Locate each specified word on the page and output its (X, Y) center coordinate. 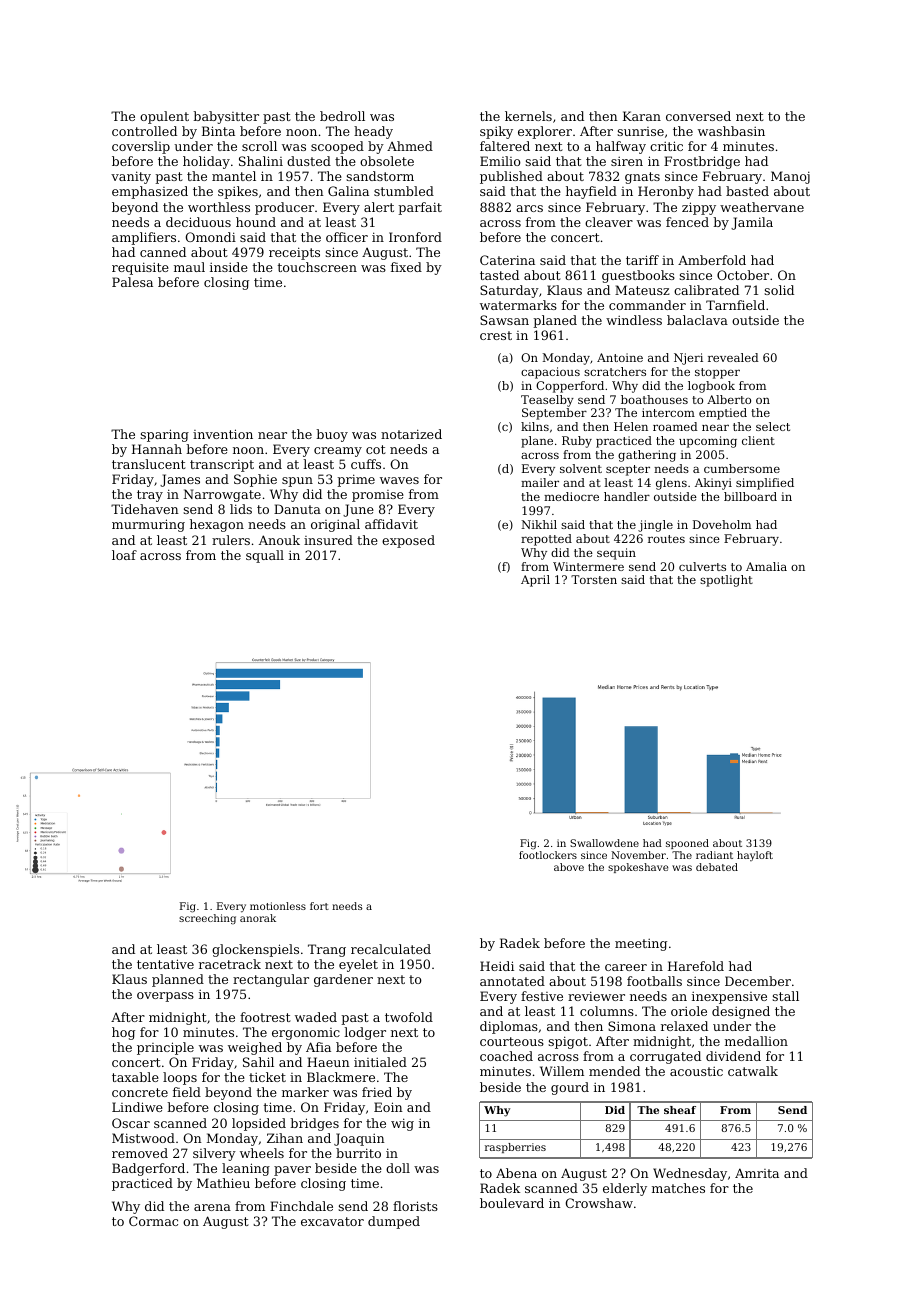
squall (265, 556)
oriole (689, 1011)
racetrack (230, 964)
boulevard (512, 1203)
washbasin (731, 131)
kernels (528, 116)
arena (212, 1207)
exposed (408, 541)
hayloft (755, 856)
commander (647, 305)
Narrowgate (222, 495)
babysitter (226, 117)
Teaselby (547, 401)
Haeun (328, 1062)
